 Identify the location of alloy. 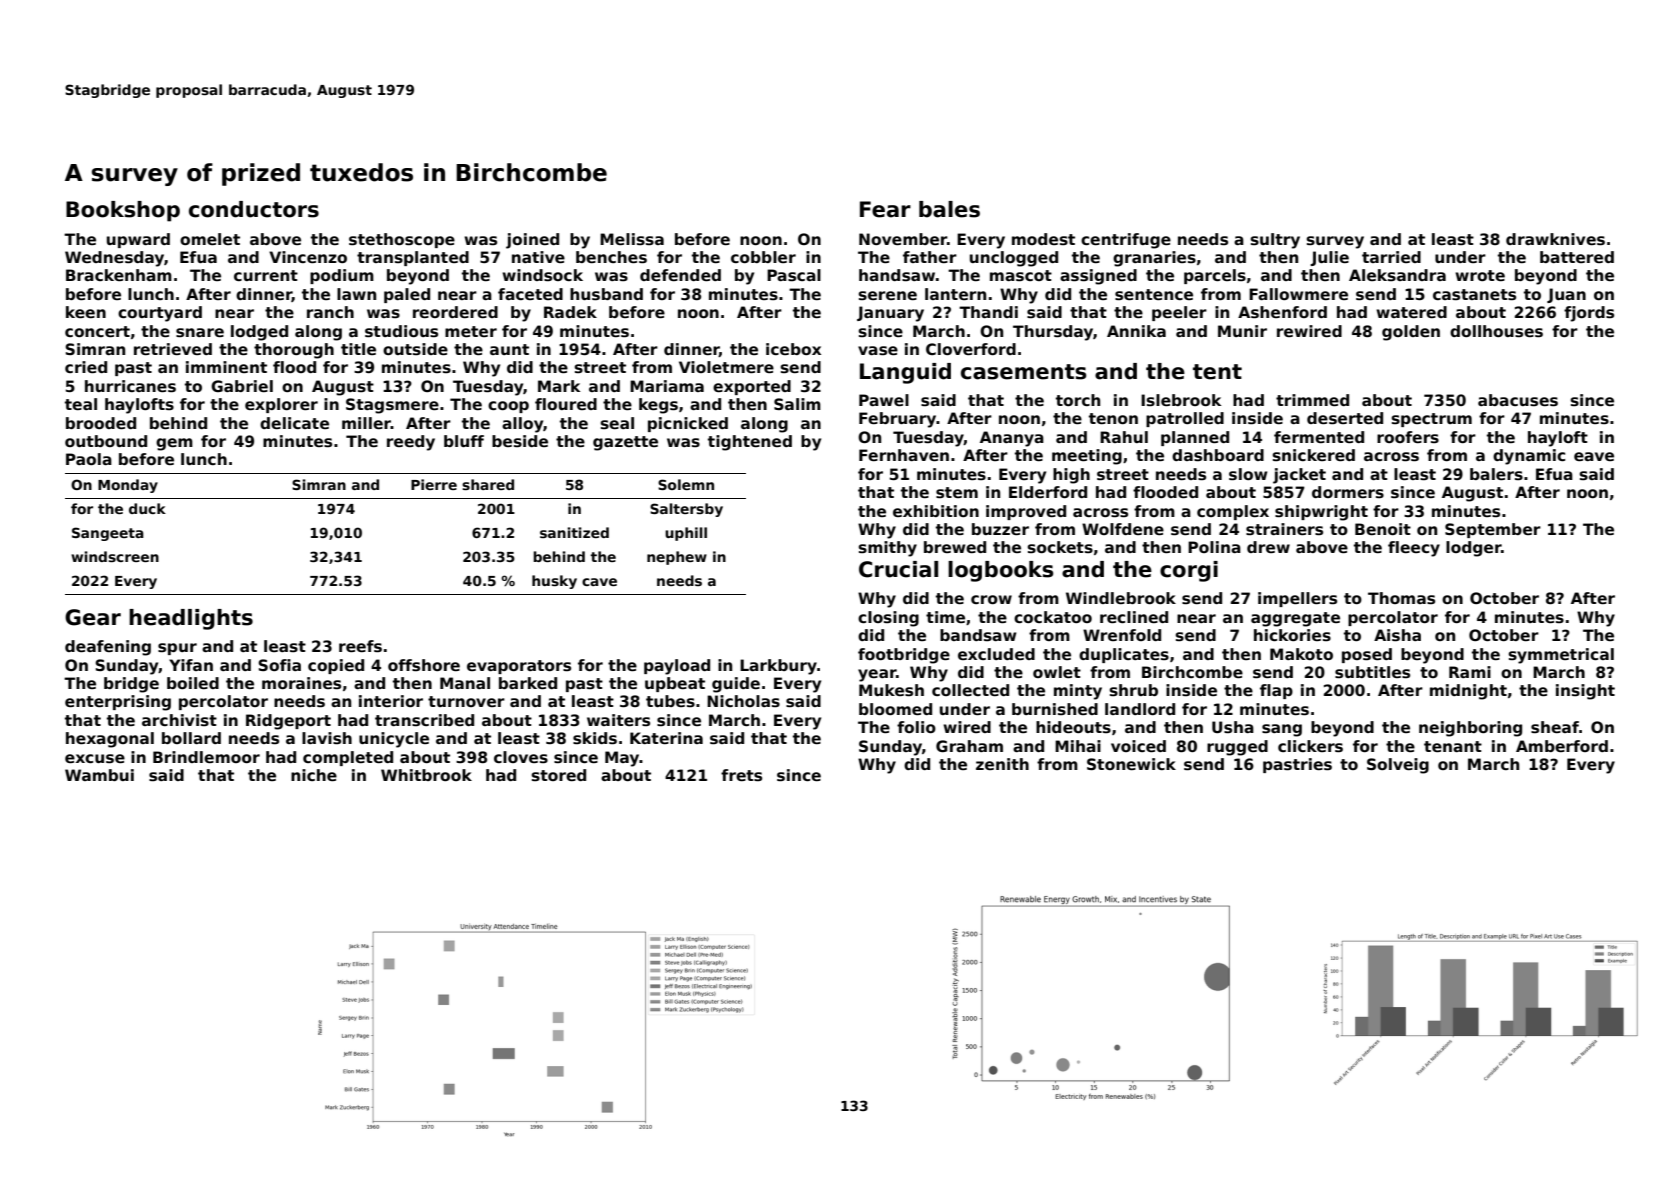
(522, 425).
